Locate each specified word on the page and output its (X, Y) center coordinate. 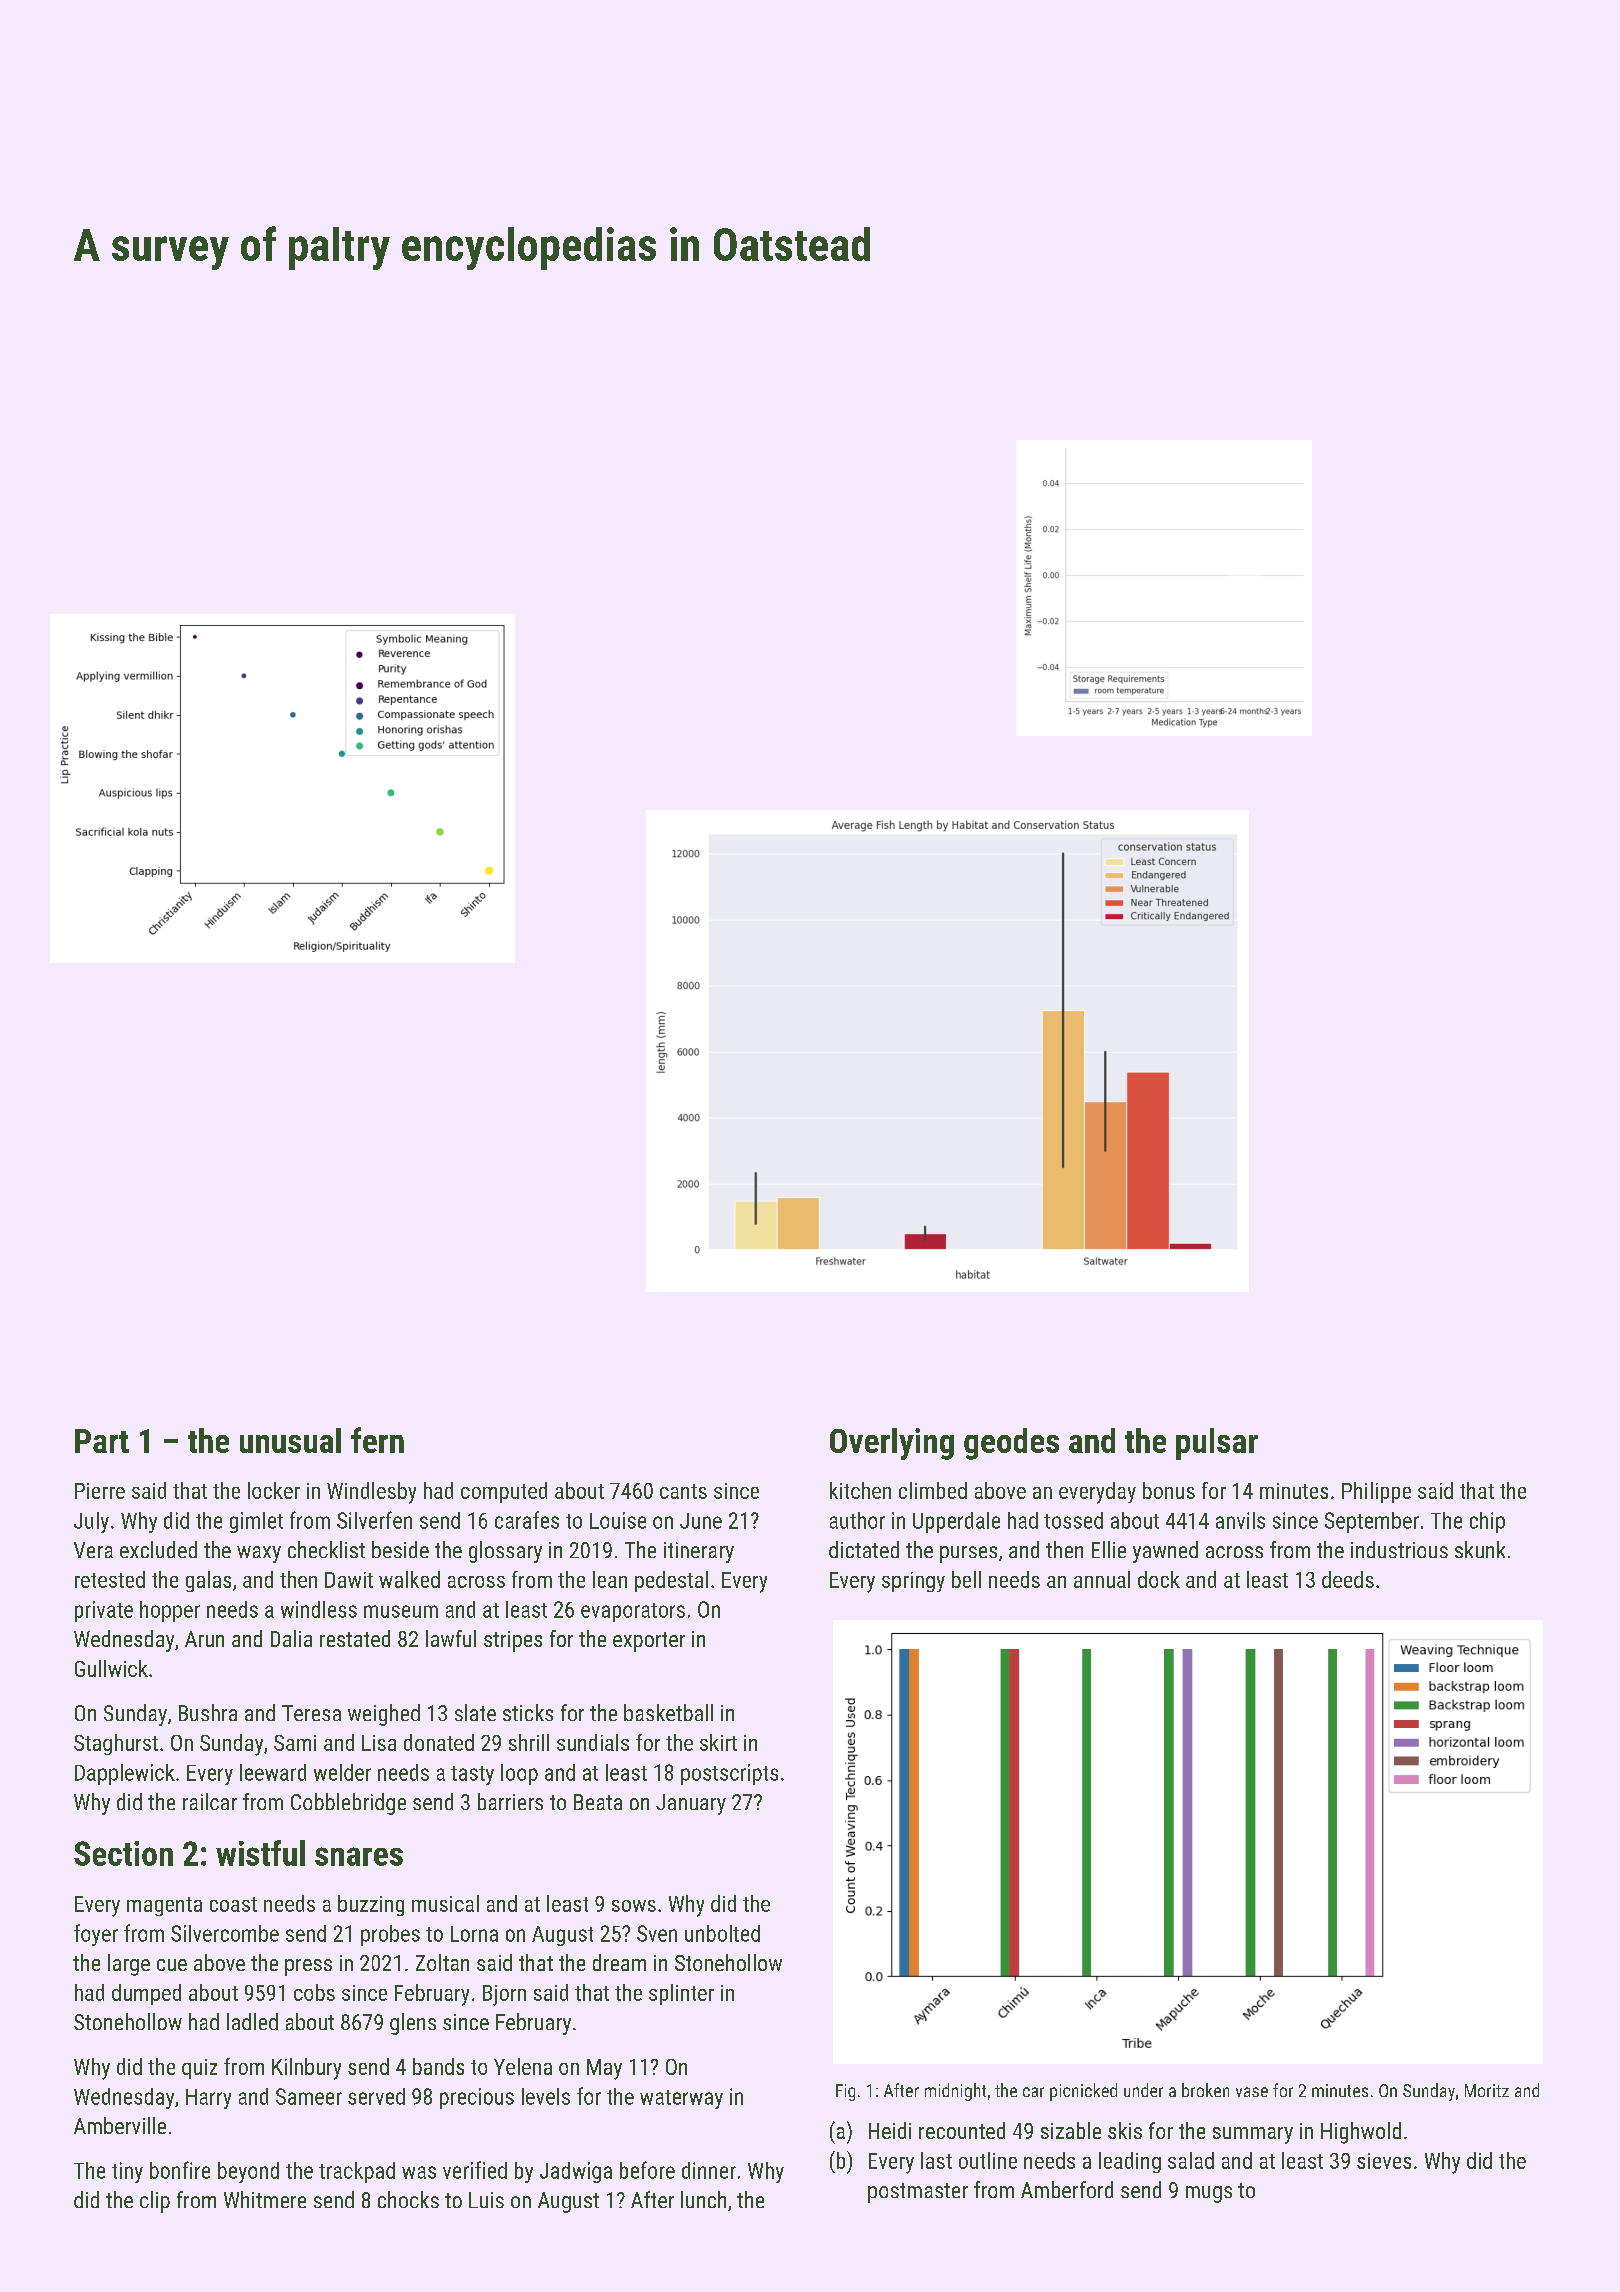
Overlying (892, 1444)
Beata (598, 1802)
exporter (649, 1642)
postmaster (918, 2193)
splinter (681, 1994)
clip (155, 2202)
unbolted (722, 1933)
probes (390, 1935)
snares (359, 1856)
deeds (1348, 1579)
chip (1487, 1522)
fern (377, 1440)
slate (475, 1712)
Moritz (1487, 2090)
